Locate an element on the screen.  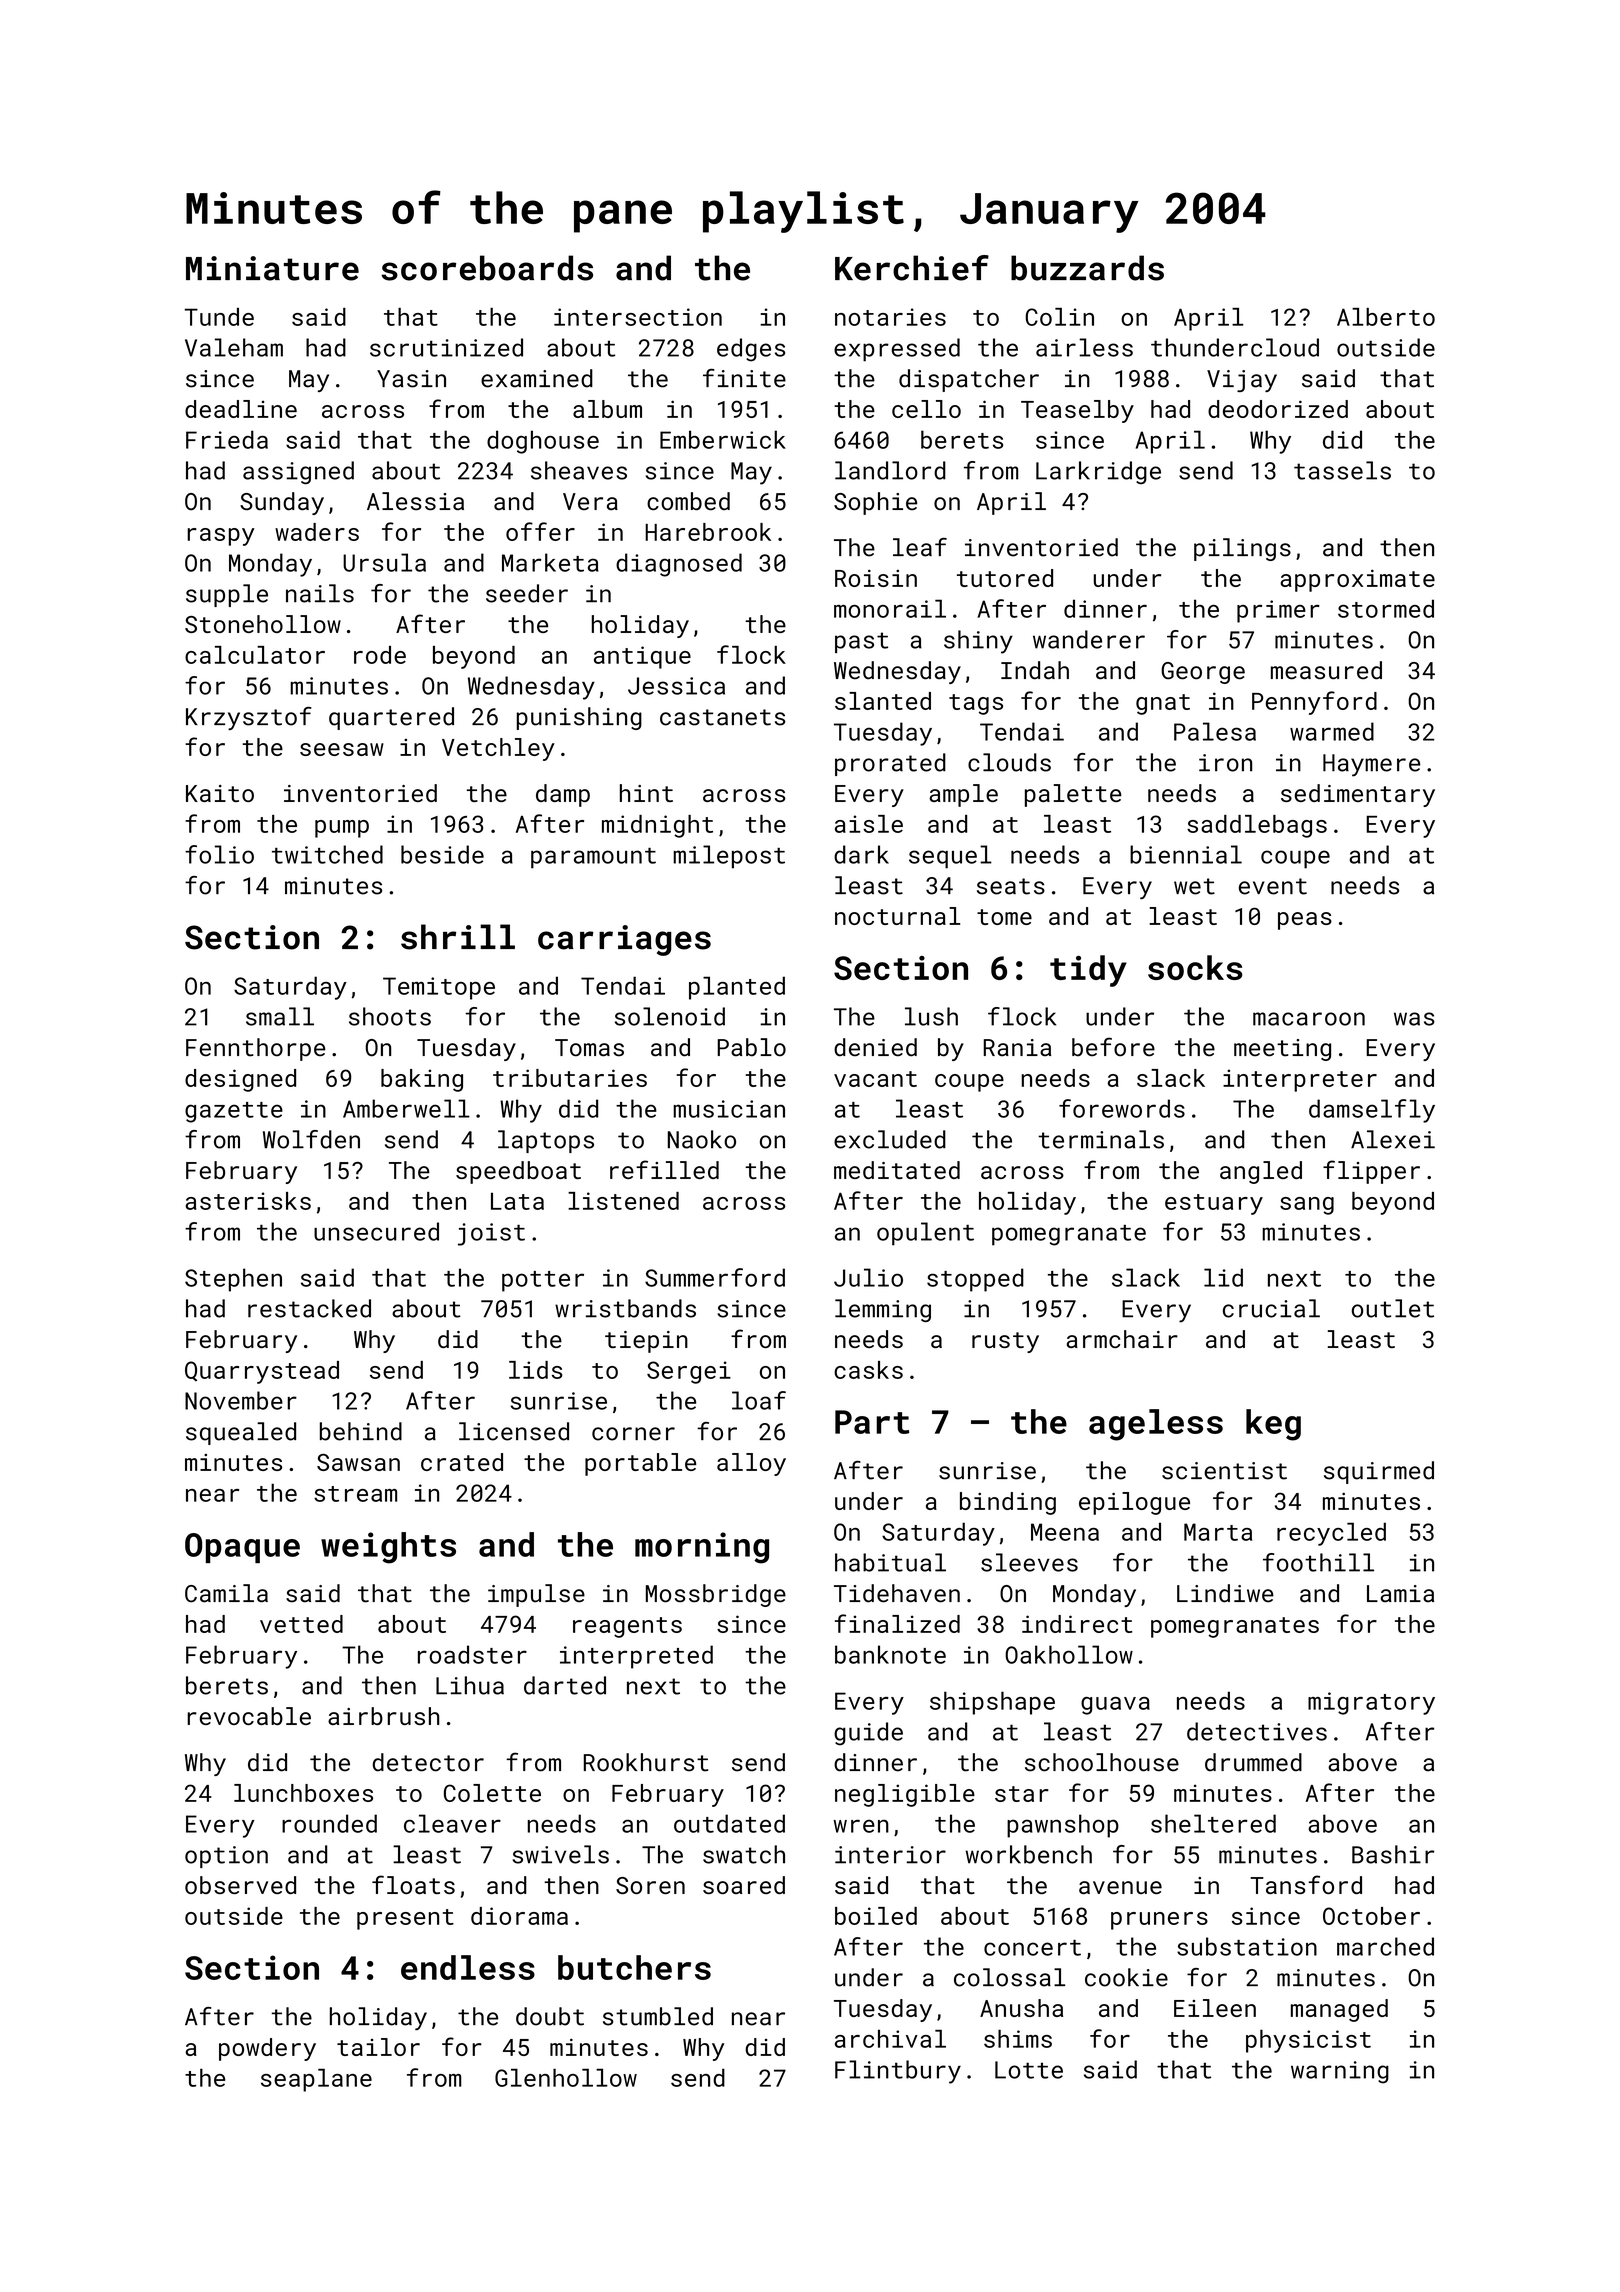
Alberto is located at coordinates (1386, 317).
